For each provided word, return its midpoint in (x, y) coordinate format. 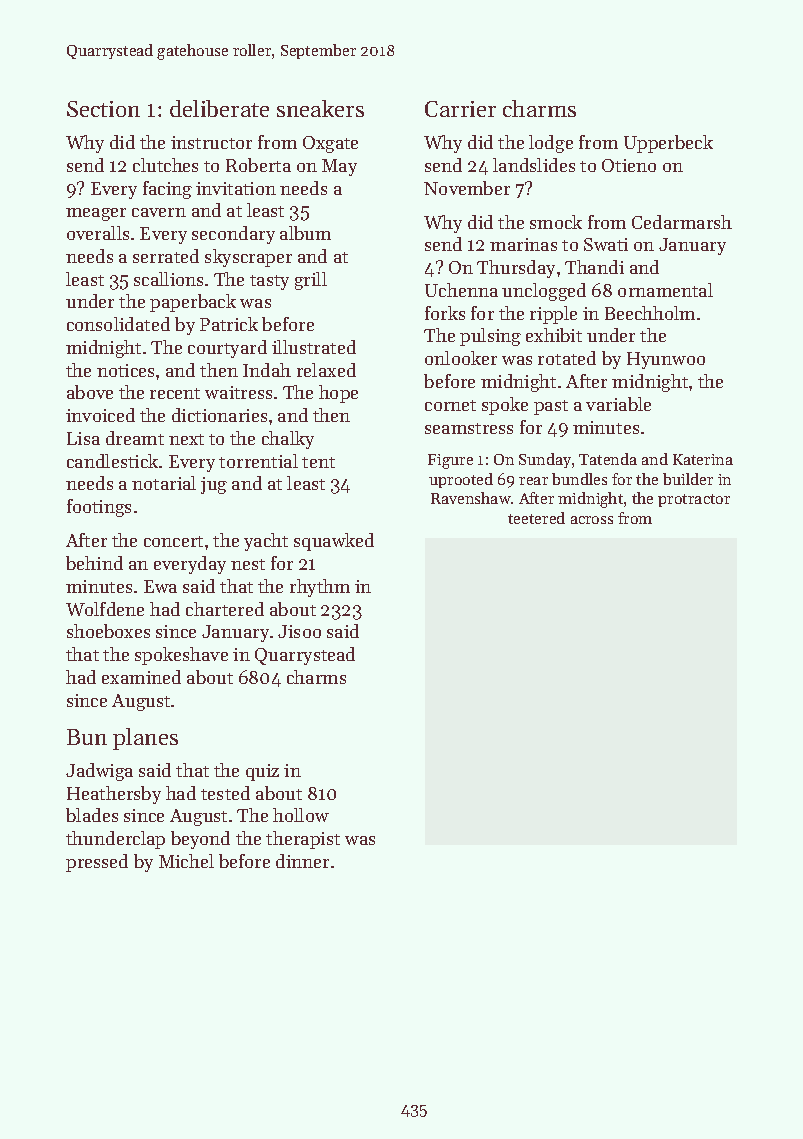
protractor (694, 500)
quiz (262, 772)
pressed (97, 863)
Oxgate (330, 144)
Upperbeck (668, 144)
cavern (159, 212)
